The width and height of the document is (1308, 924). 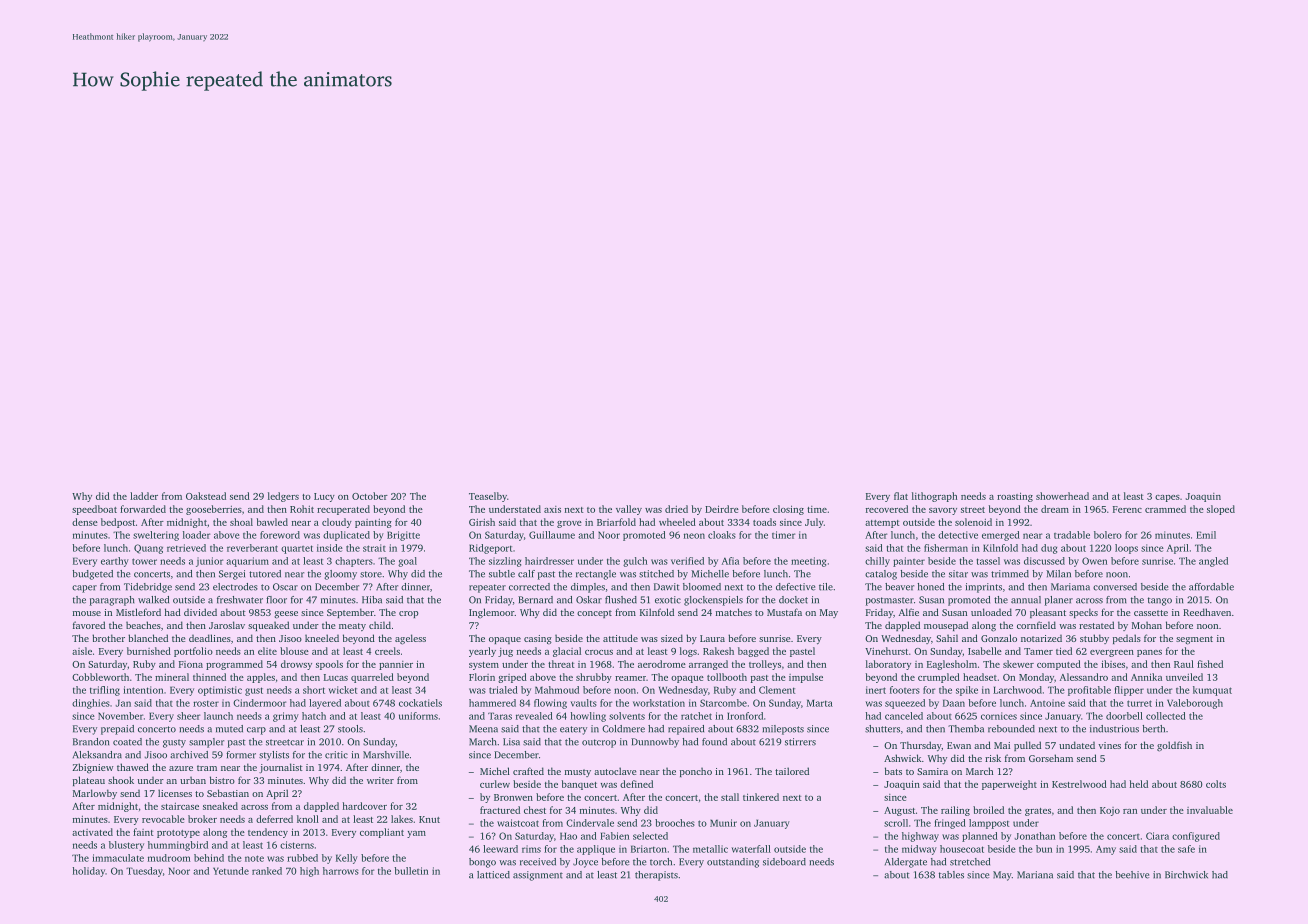 I want to click on immaculate, so click(x=118, y=858).
